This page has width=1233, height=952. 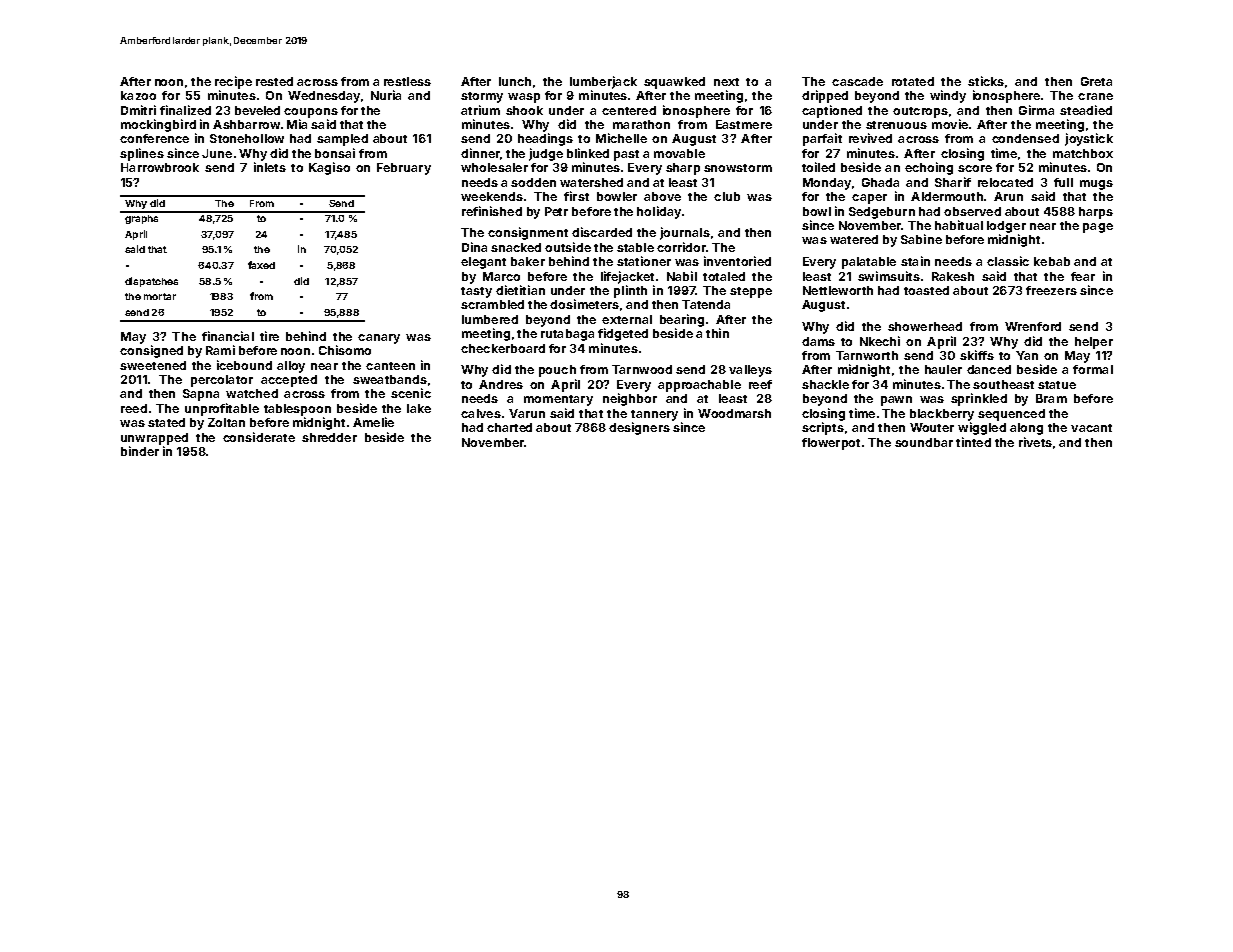 What do you see at coordinates (882, 213) in the page?
I see `Sedgeburn` at bounding box center [882, 213].
